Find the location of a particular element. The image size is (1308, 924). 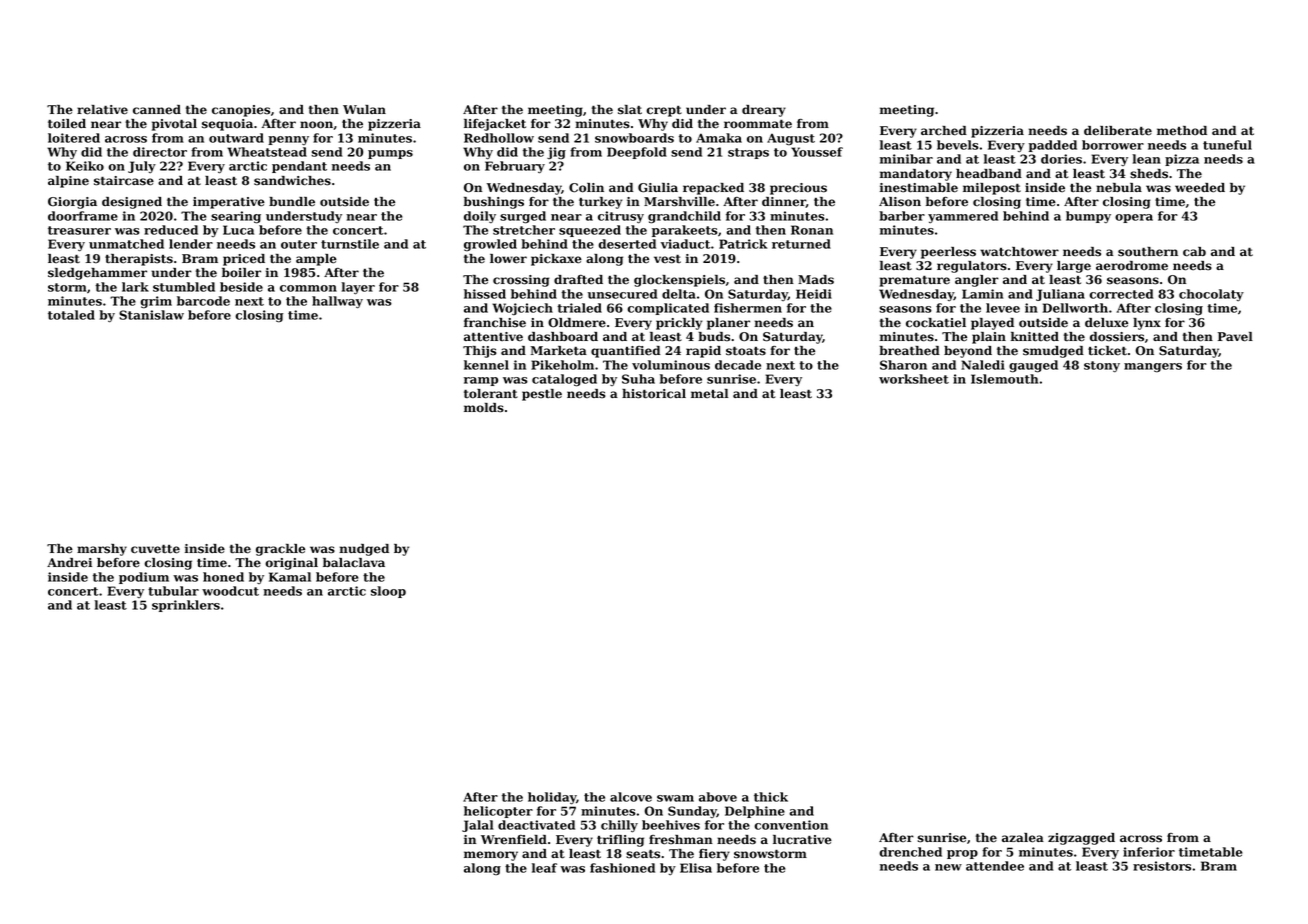

weeded is located at coordinates (1200, 188).
